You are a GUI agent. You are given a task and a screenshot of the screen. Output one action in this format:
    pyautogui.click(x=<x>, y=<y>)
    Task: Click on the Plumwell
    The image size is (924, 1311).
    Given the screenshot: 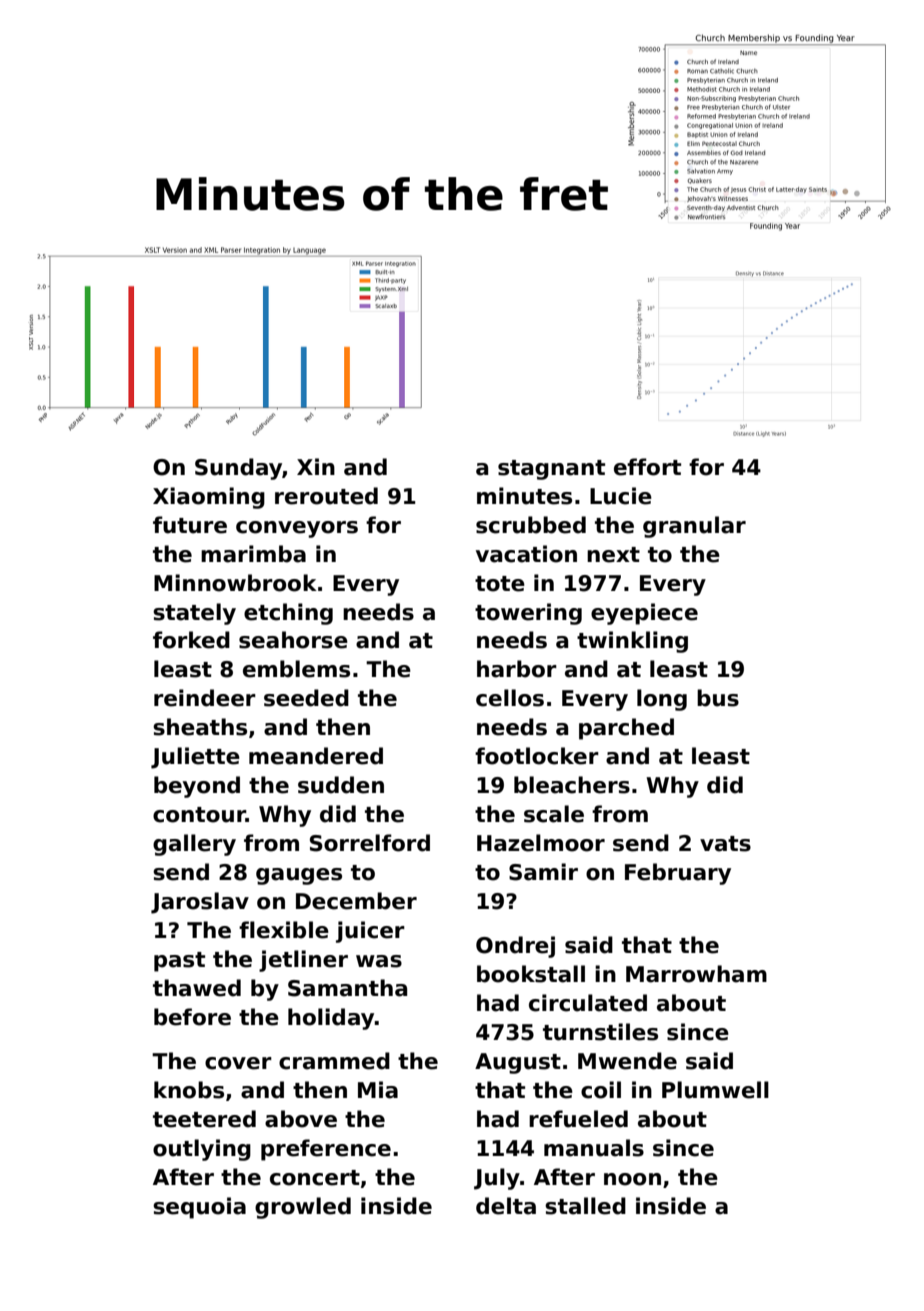 What is the action you would take?
    pyautogui.click(x=715, y=1090)
